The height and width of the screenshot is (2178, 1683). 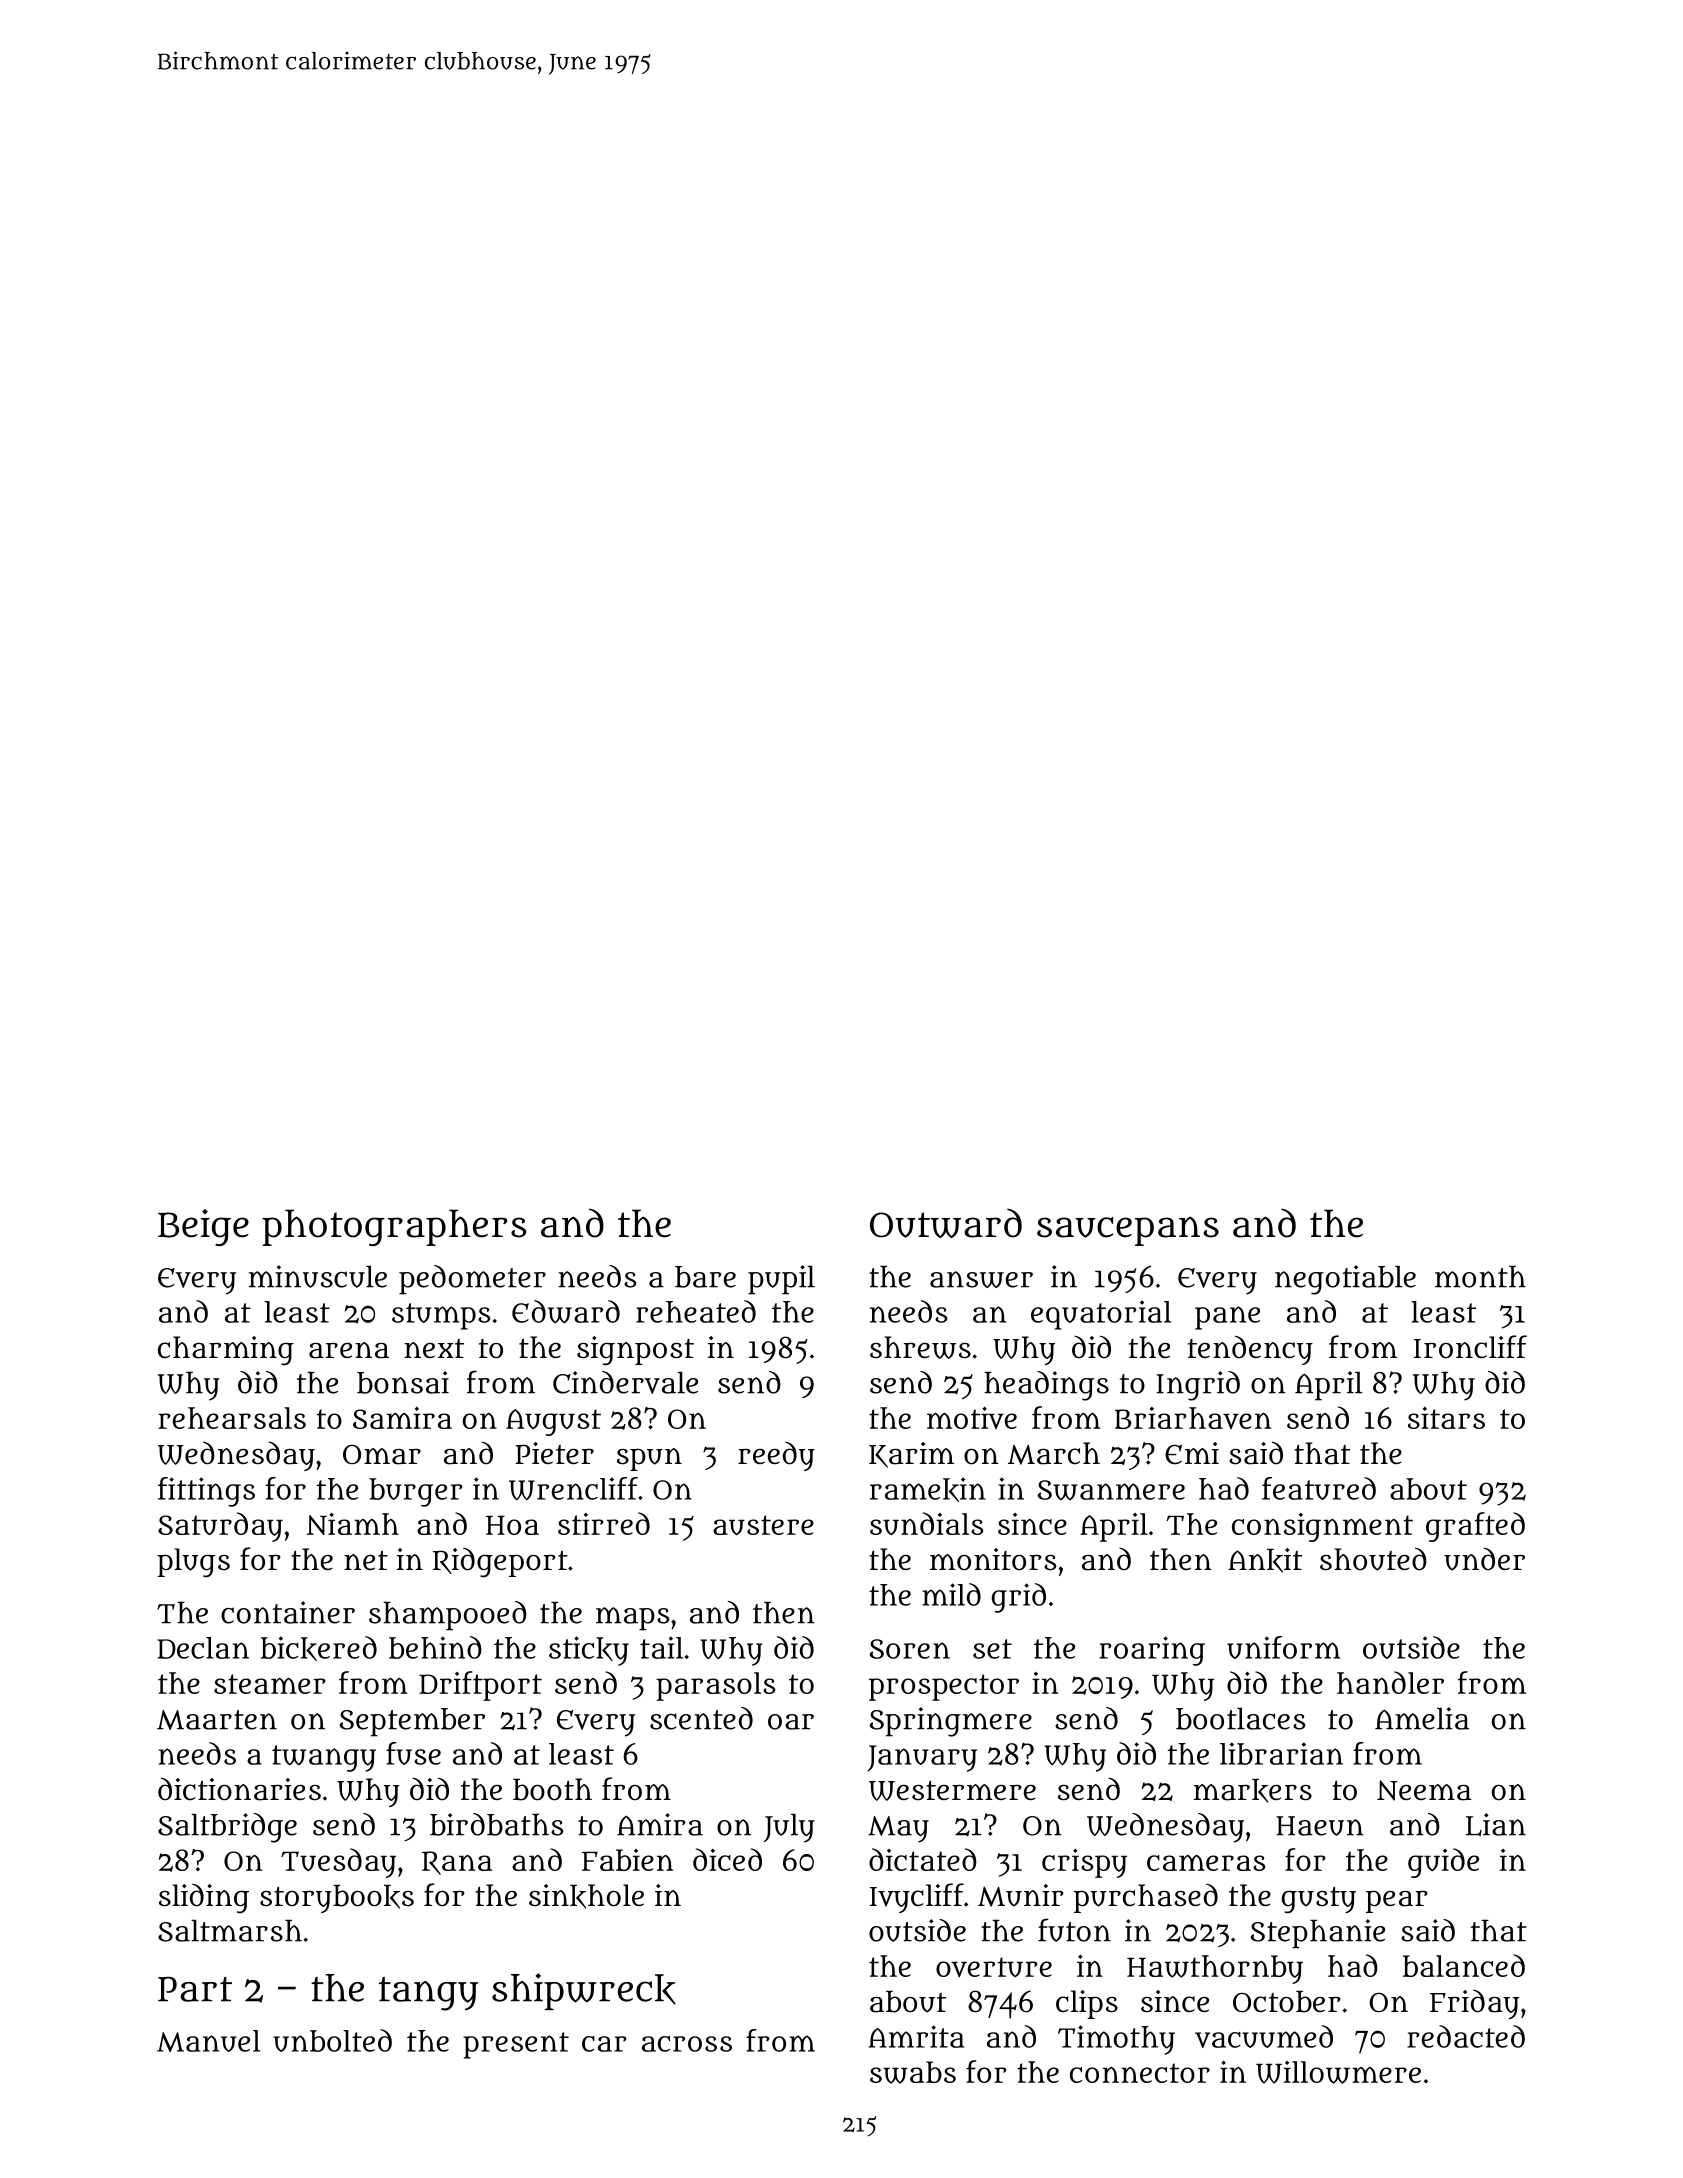 I want to click on crispy, so click(x=1084, y=1863).
